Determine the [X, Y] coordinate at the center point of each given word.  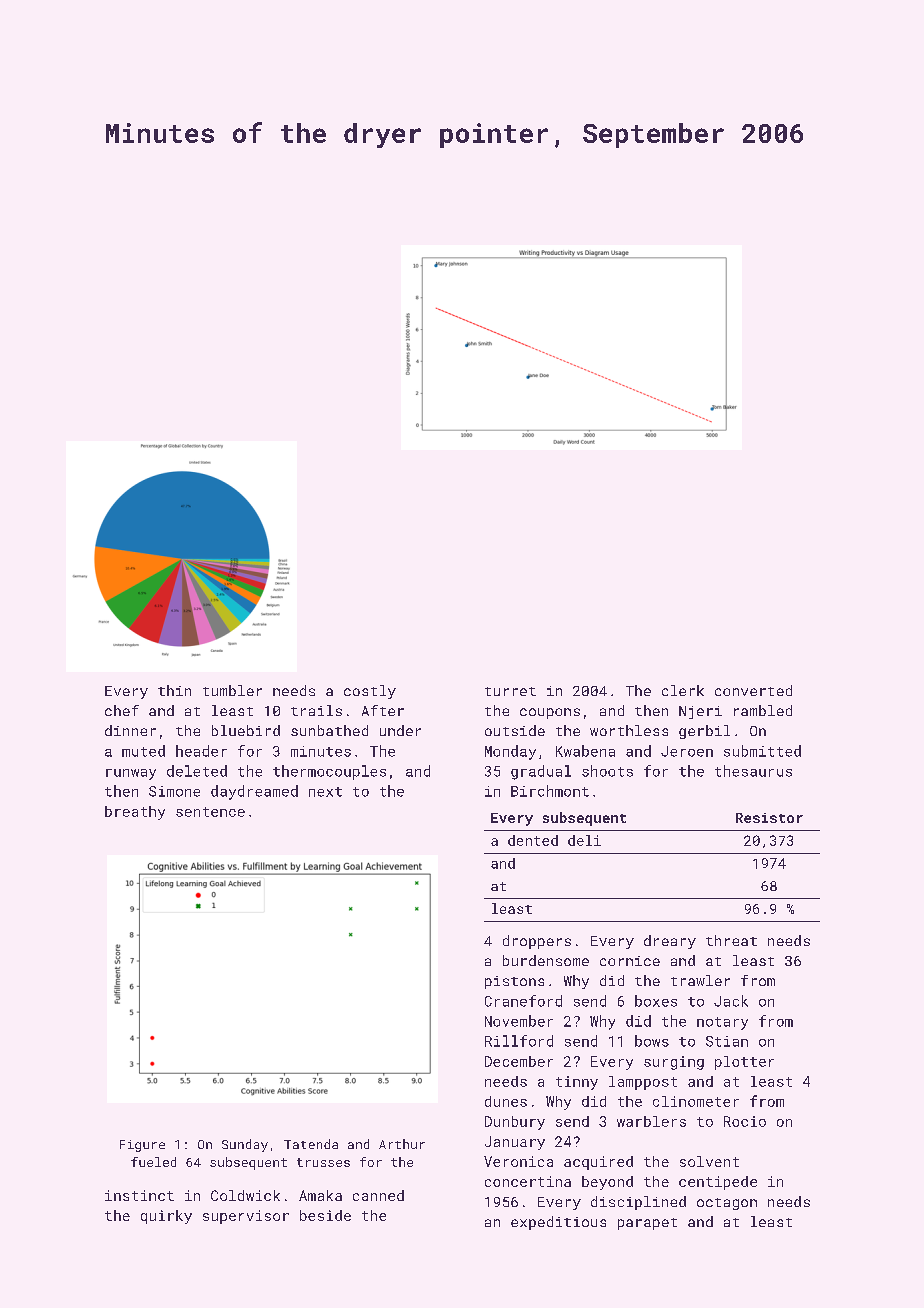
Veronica [518, 1161]
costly [370, 692]
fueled [153, 1162]
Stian [727, 1041]
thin [174, 690]
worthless [629, 730]
